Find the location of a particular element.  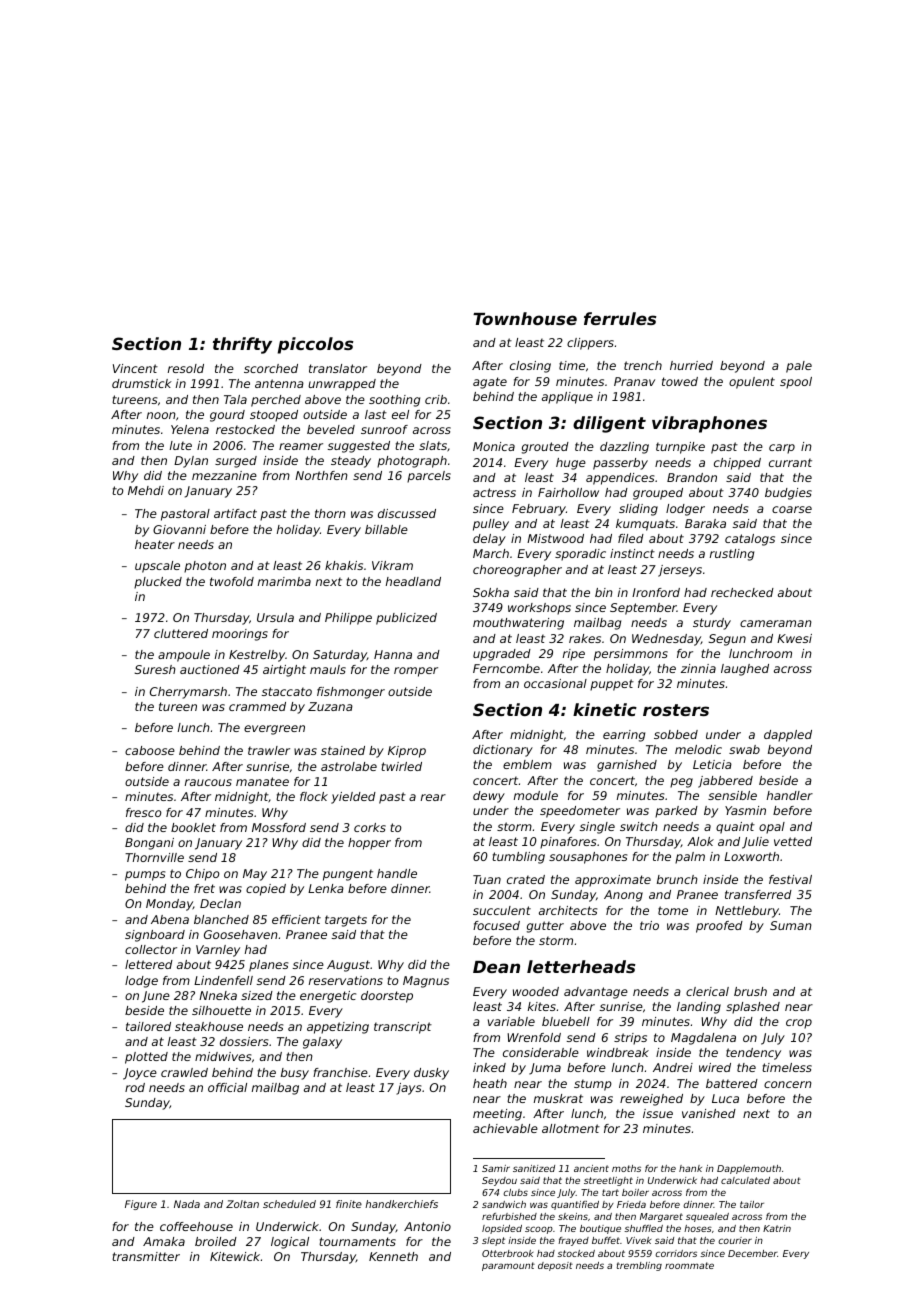

garnished is located at coordinates (627, 766).
